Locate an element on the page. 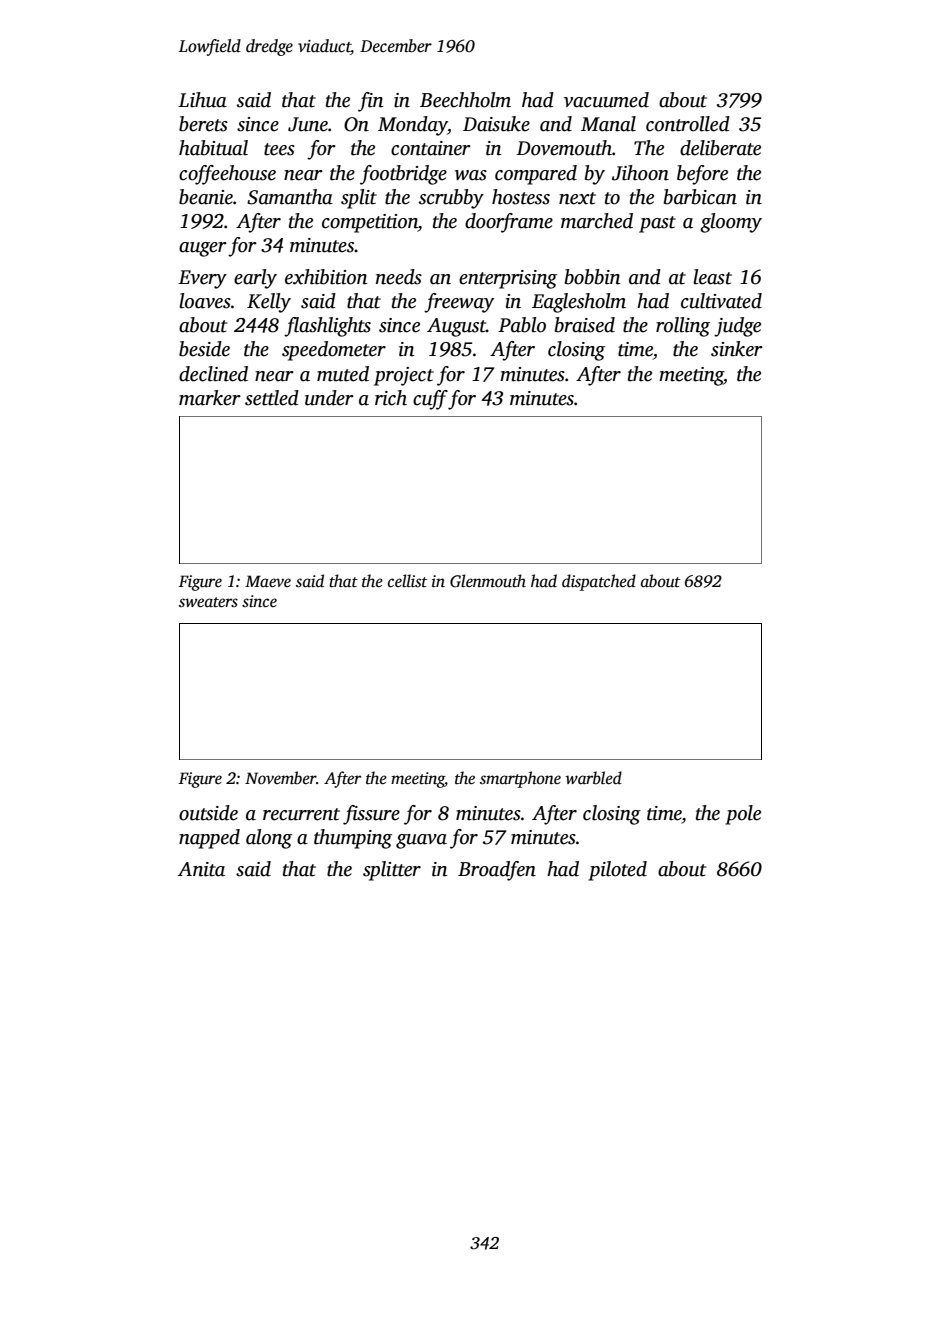 The image size is (941, 1335). pole is located at coordinates (743, 815).
